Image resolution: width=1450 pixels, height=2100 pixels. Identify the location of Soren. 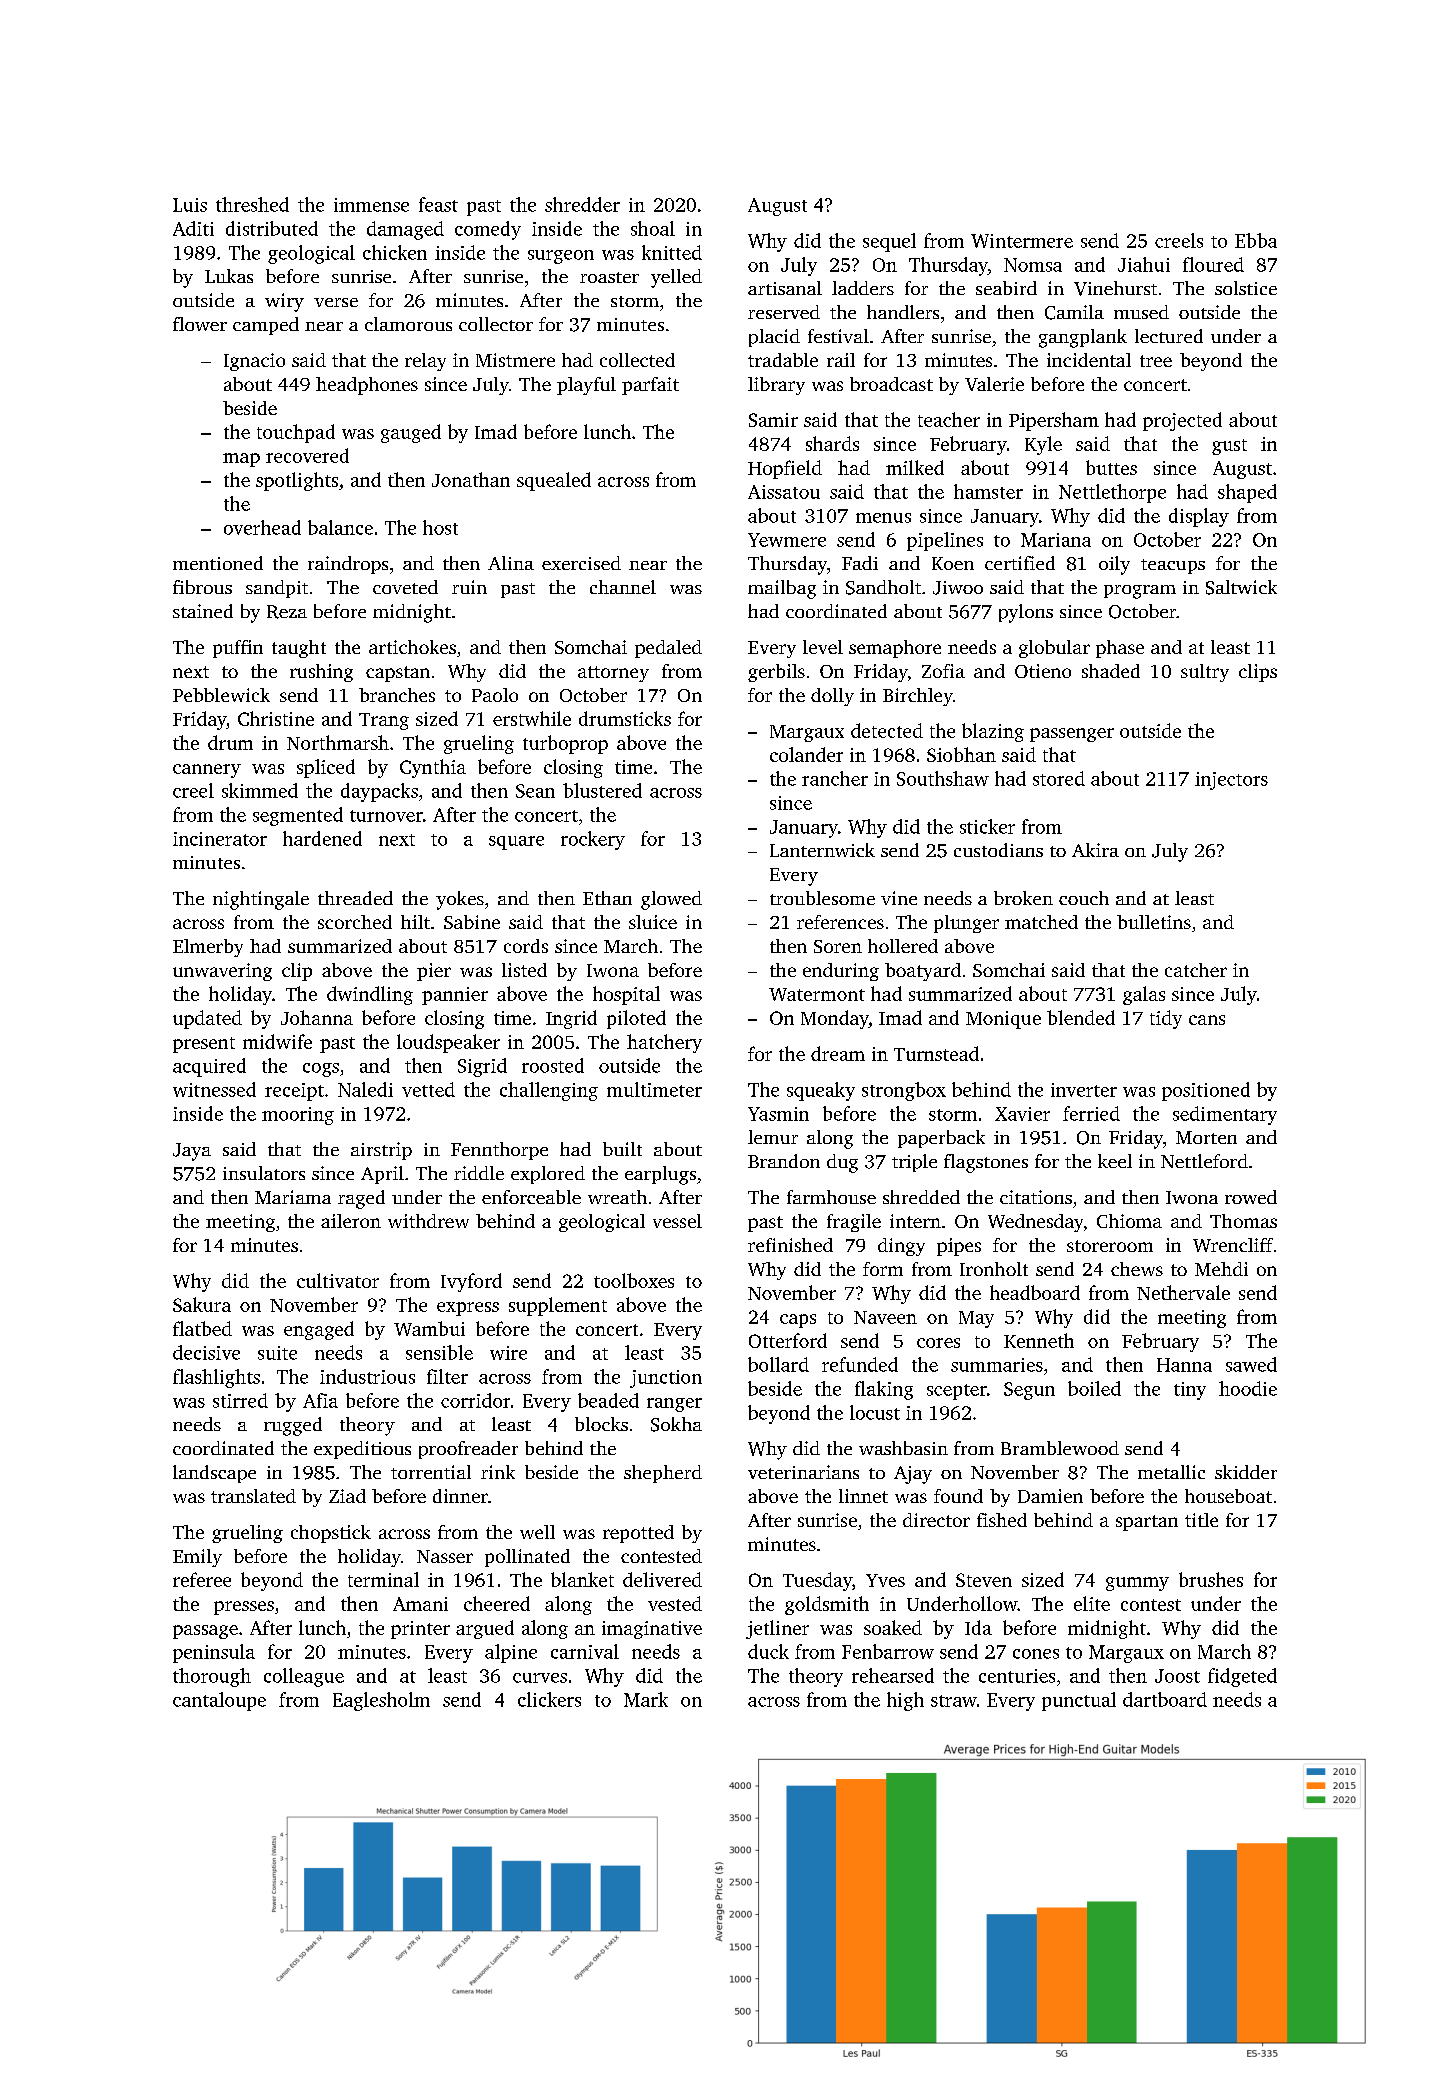
(838, 946).
